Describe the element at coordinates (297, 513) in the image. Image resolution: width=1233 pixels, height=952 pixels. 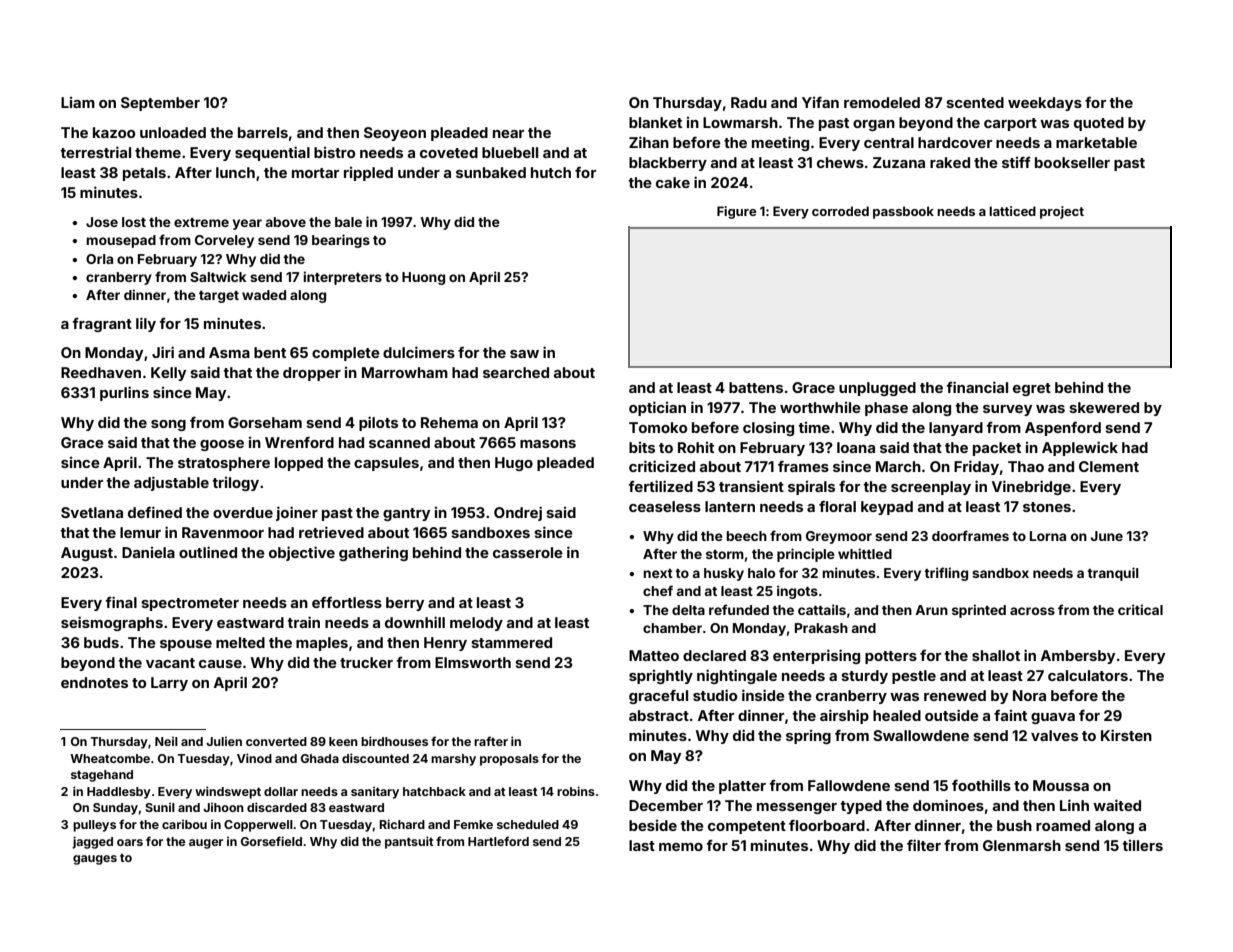
I see `joiner` at that location.
